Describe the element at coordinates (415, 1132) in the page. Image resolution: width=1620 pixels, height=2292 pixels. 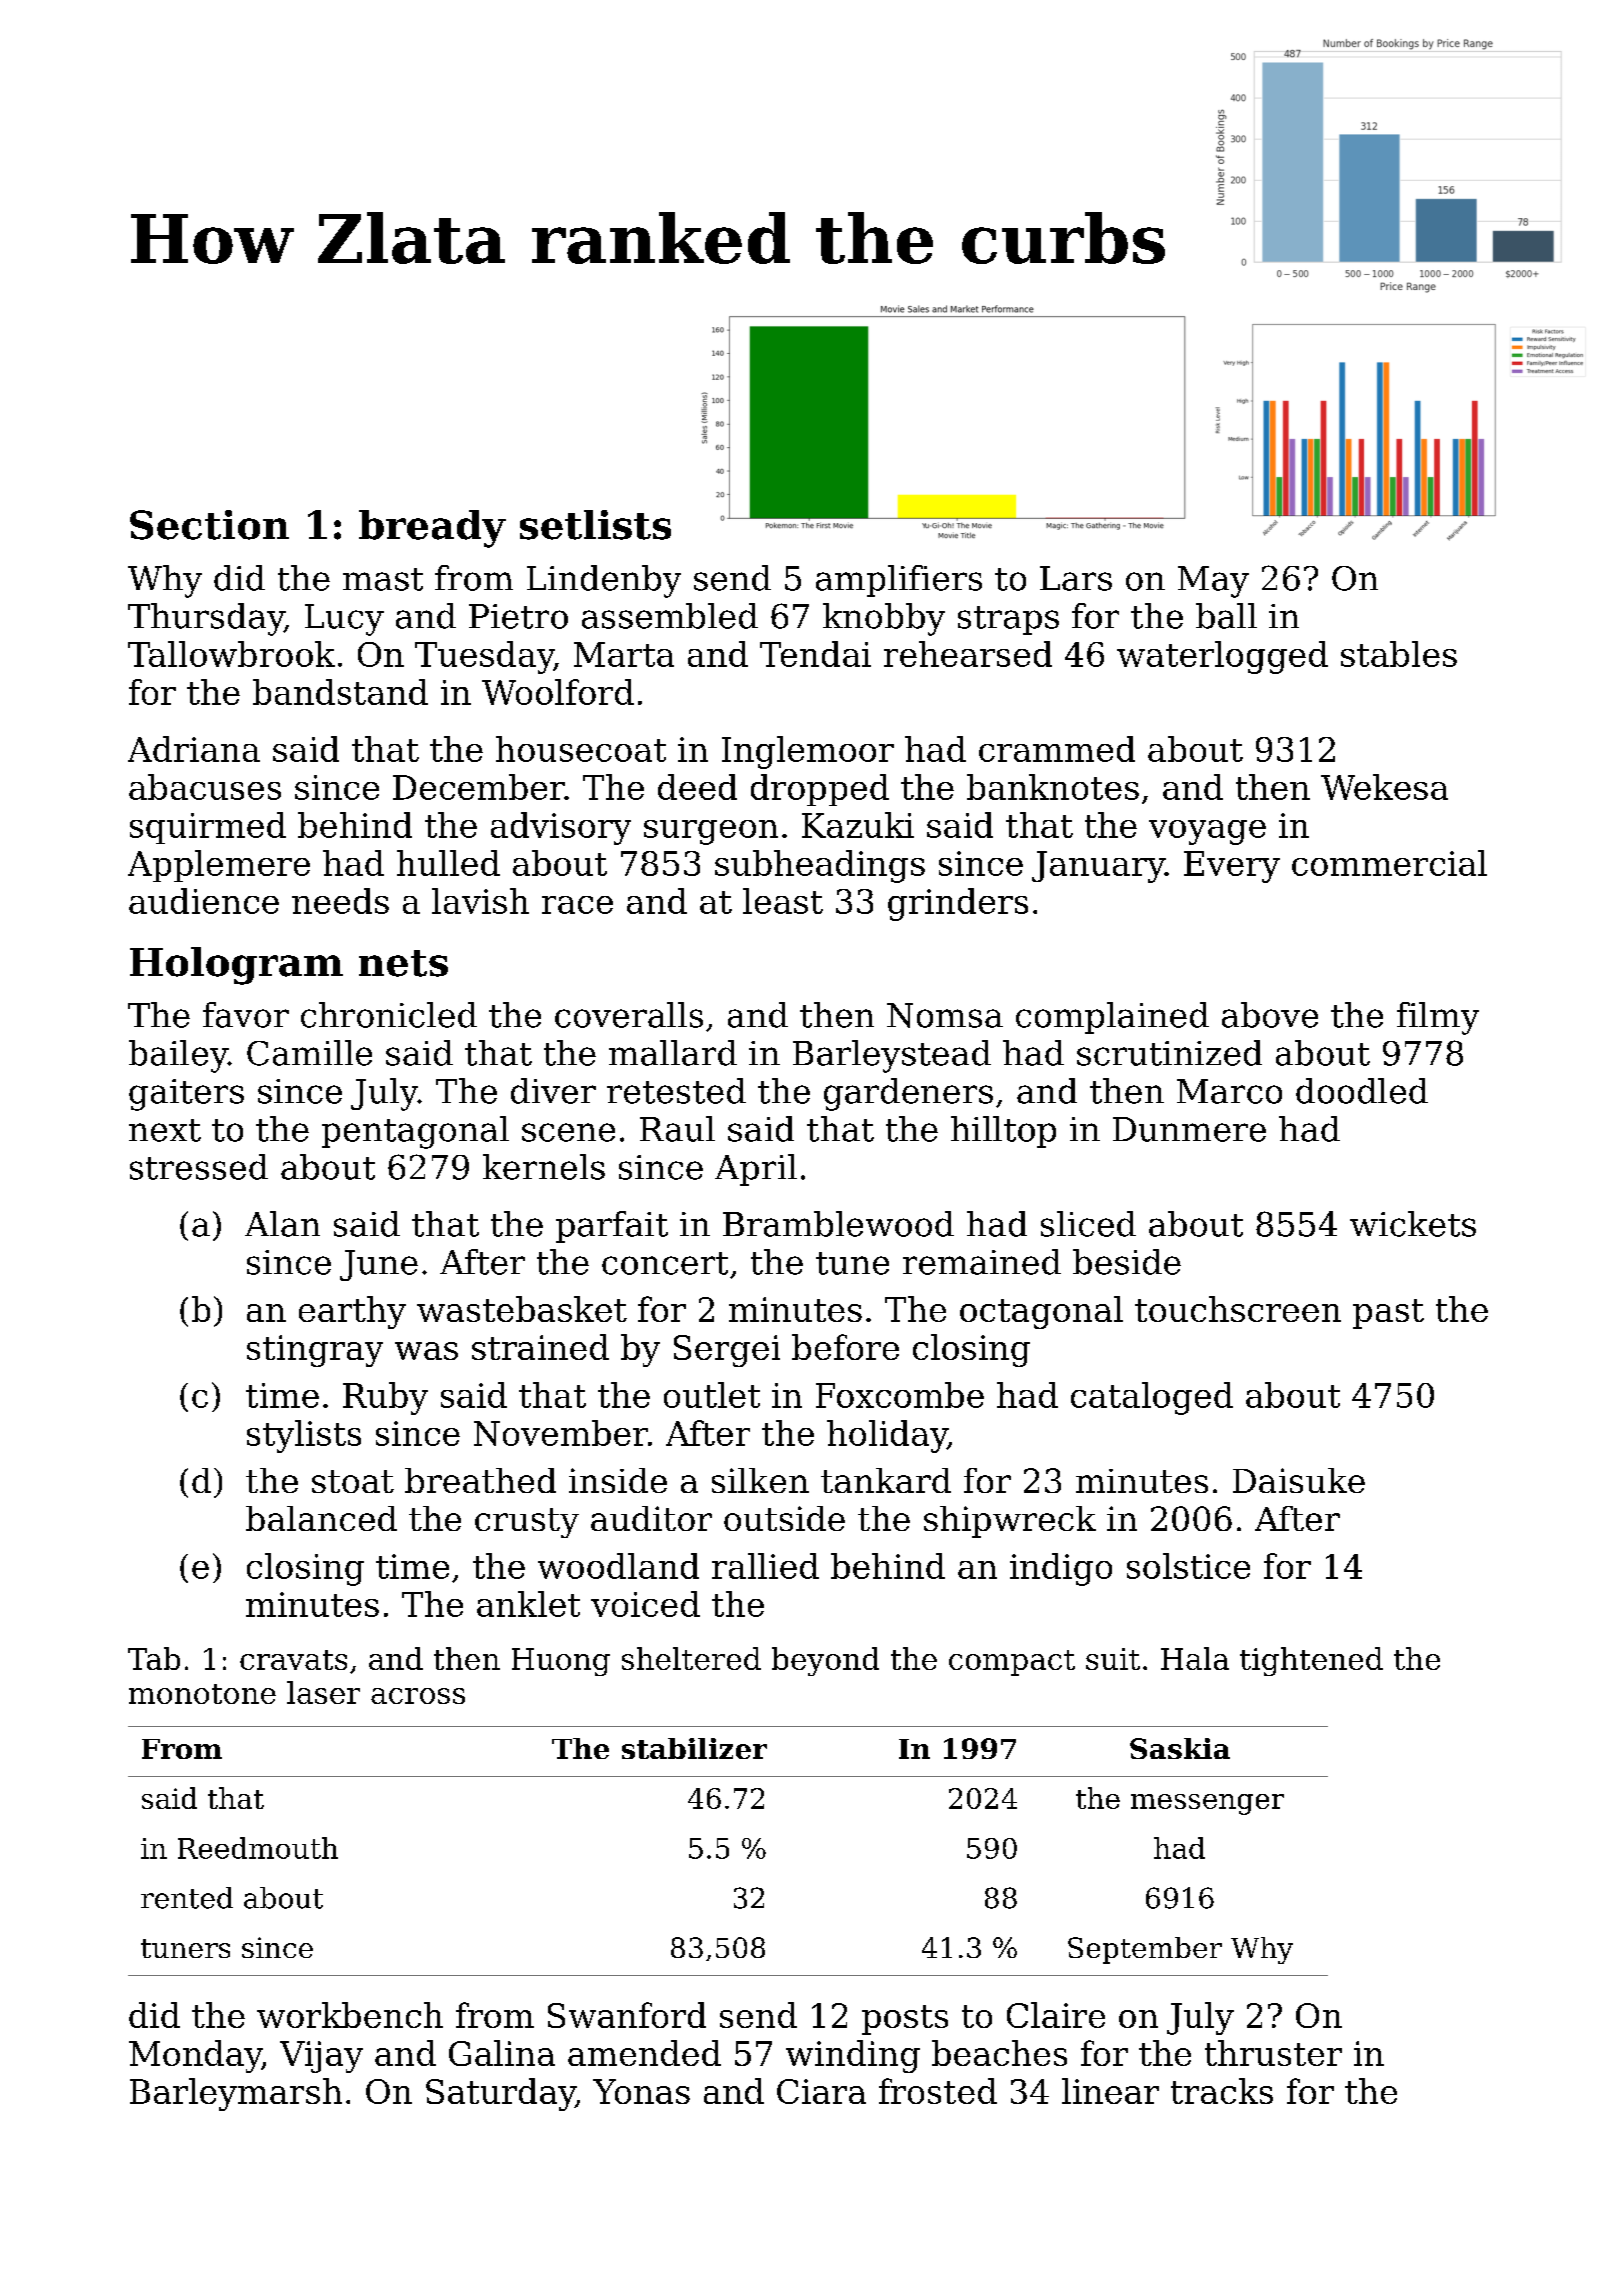
I see `pentagonal` at that location.
